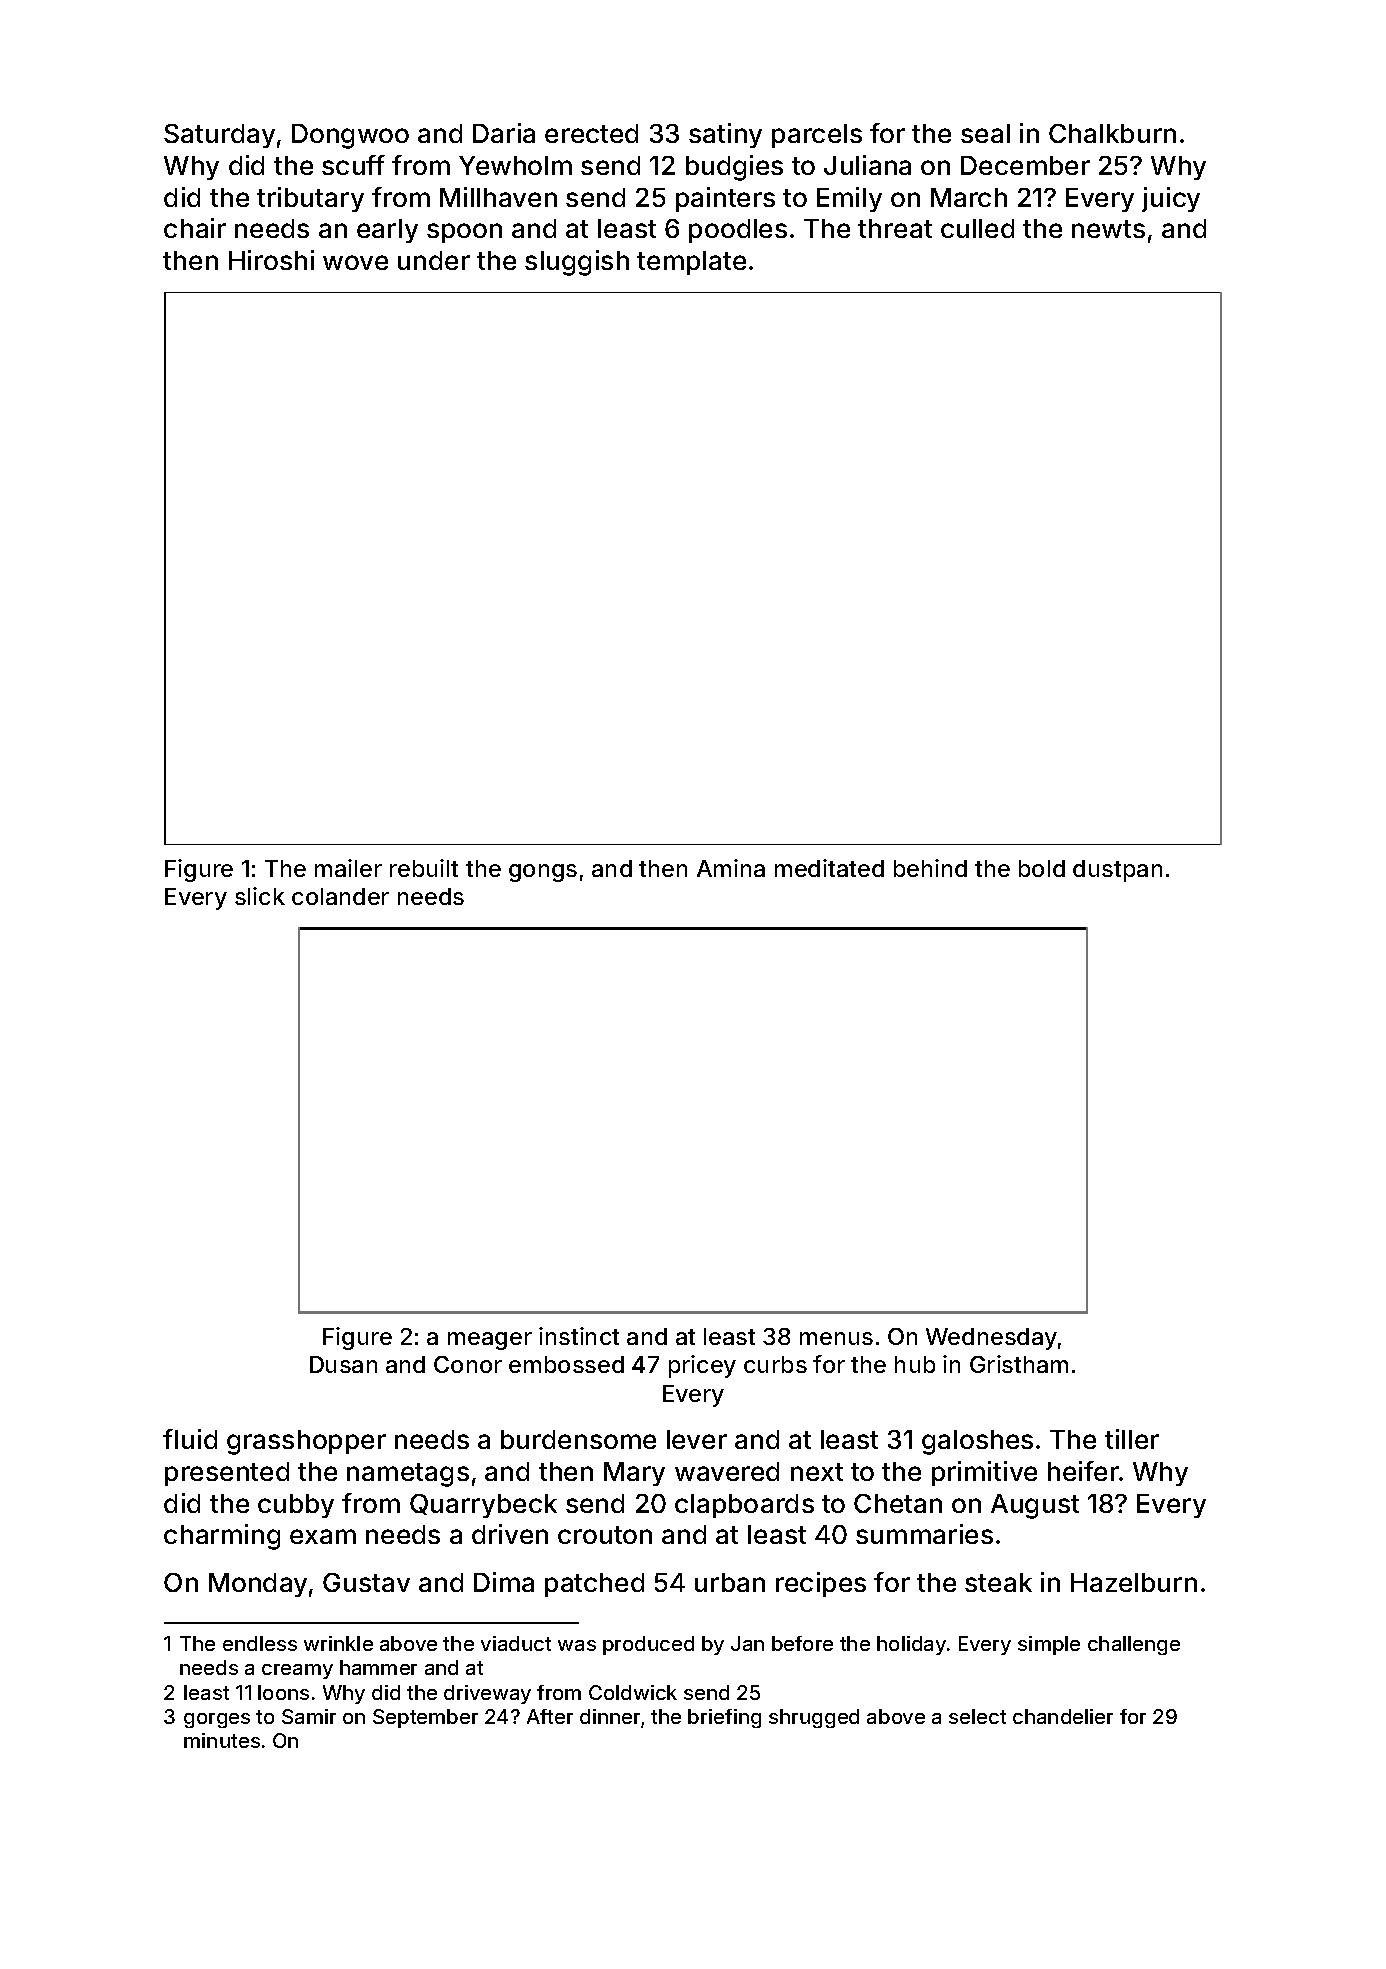  I want to click on briefing, so click(724, 1718).
